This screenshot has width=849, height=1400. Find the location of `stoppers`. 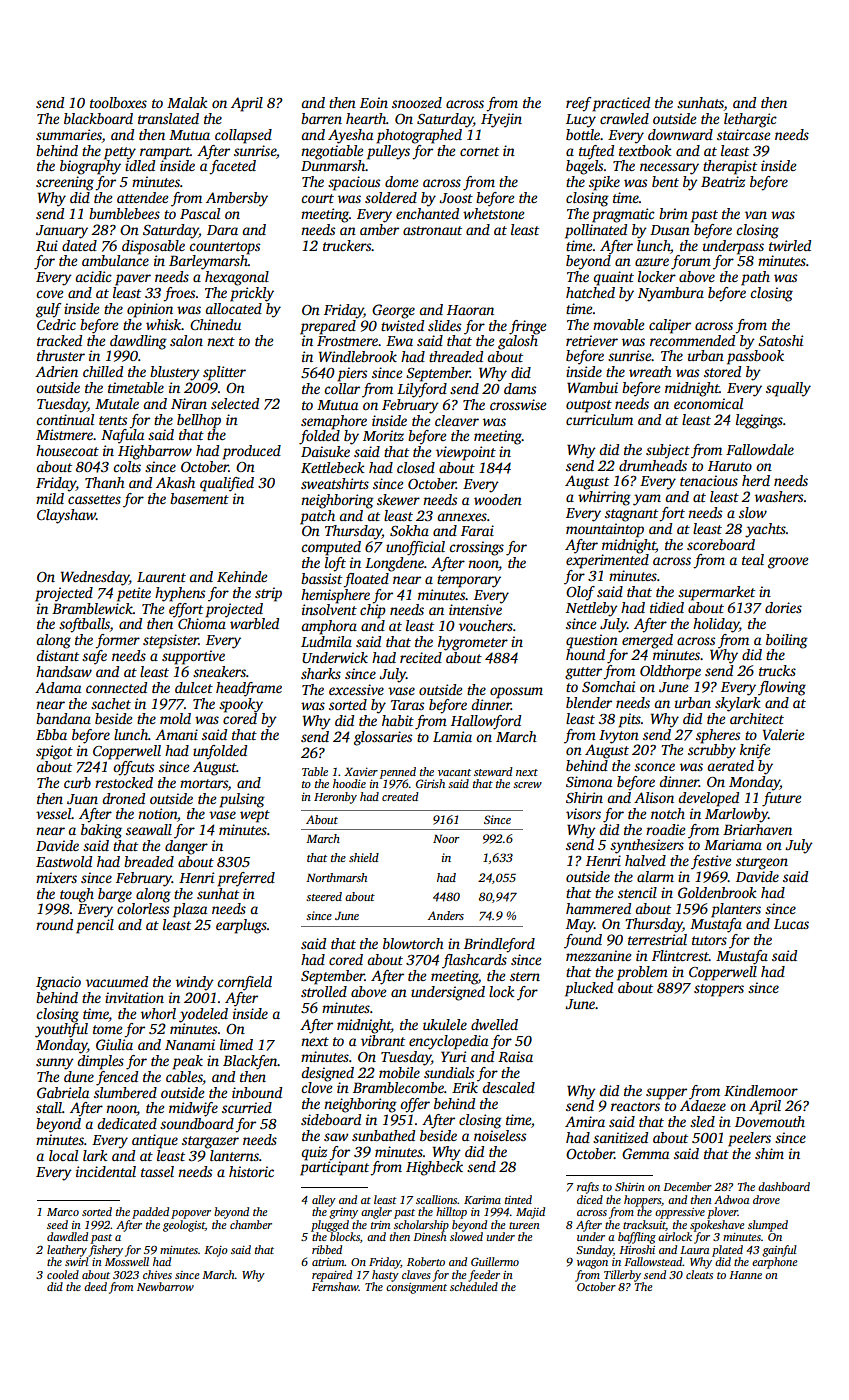

stoppers is located at coordinates (719, 990).
